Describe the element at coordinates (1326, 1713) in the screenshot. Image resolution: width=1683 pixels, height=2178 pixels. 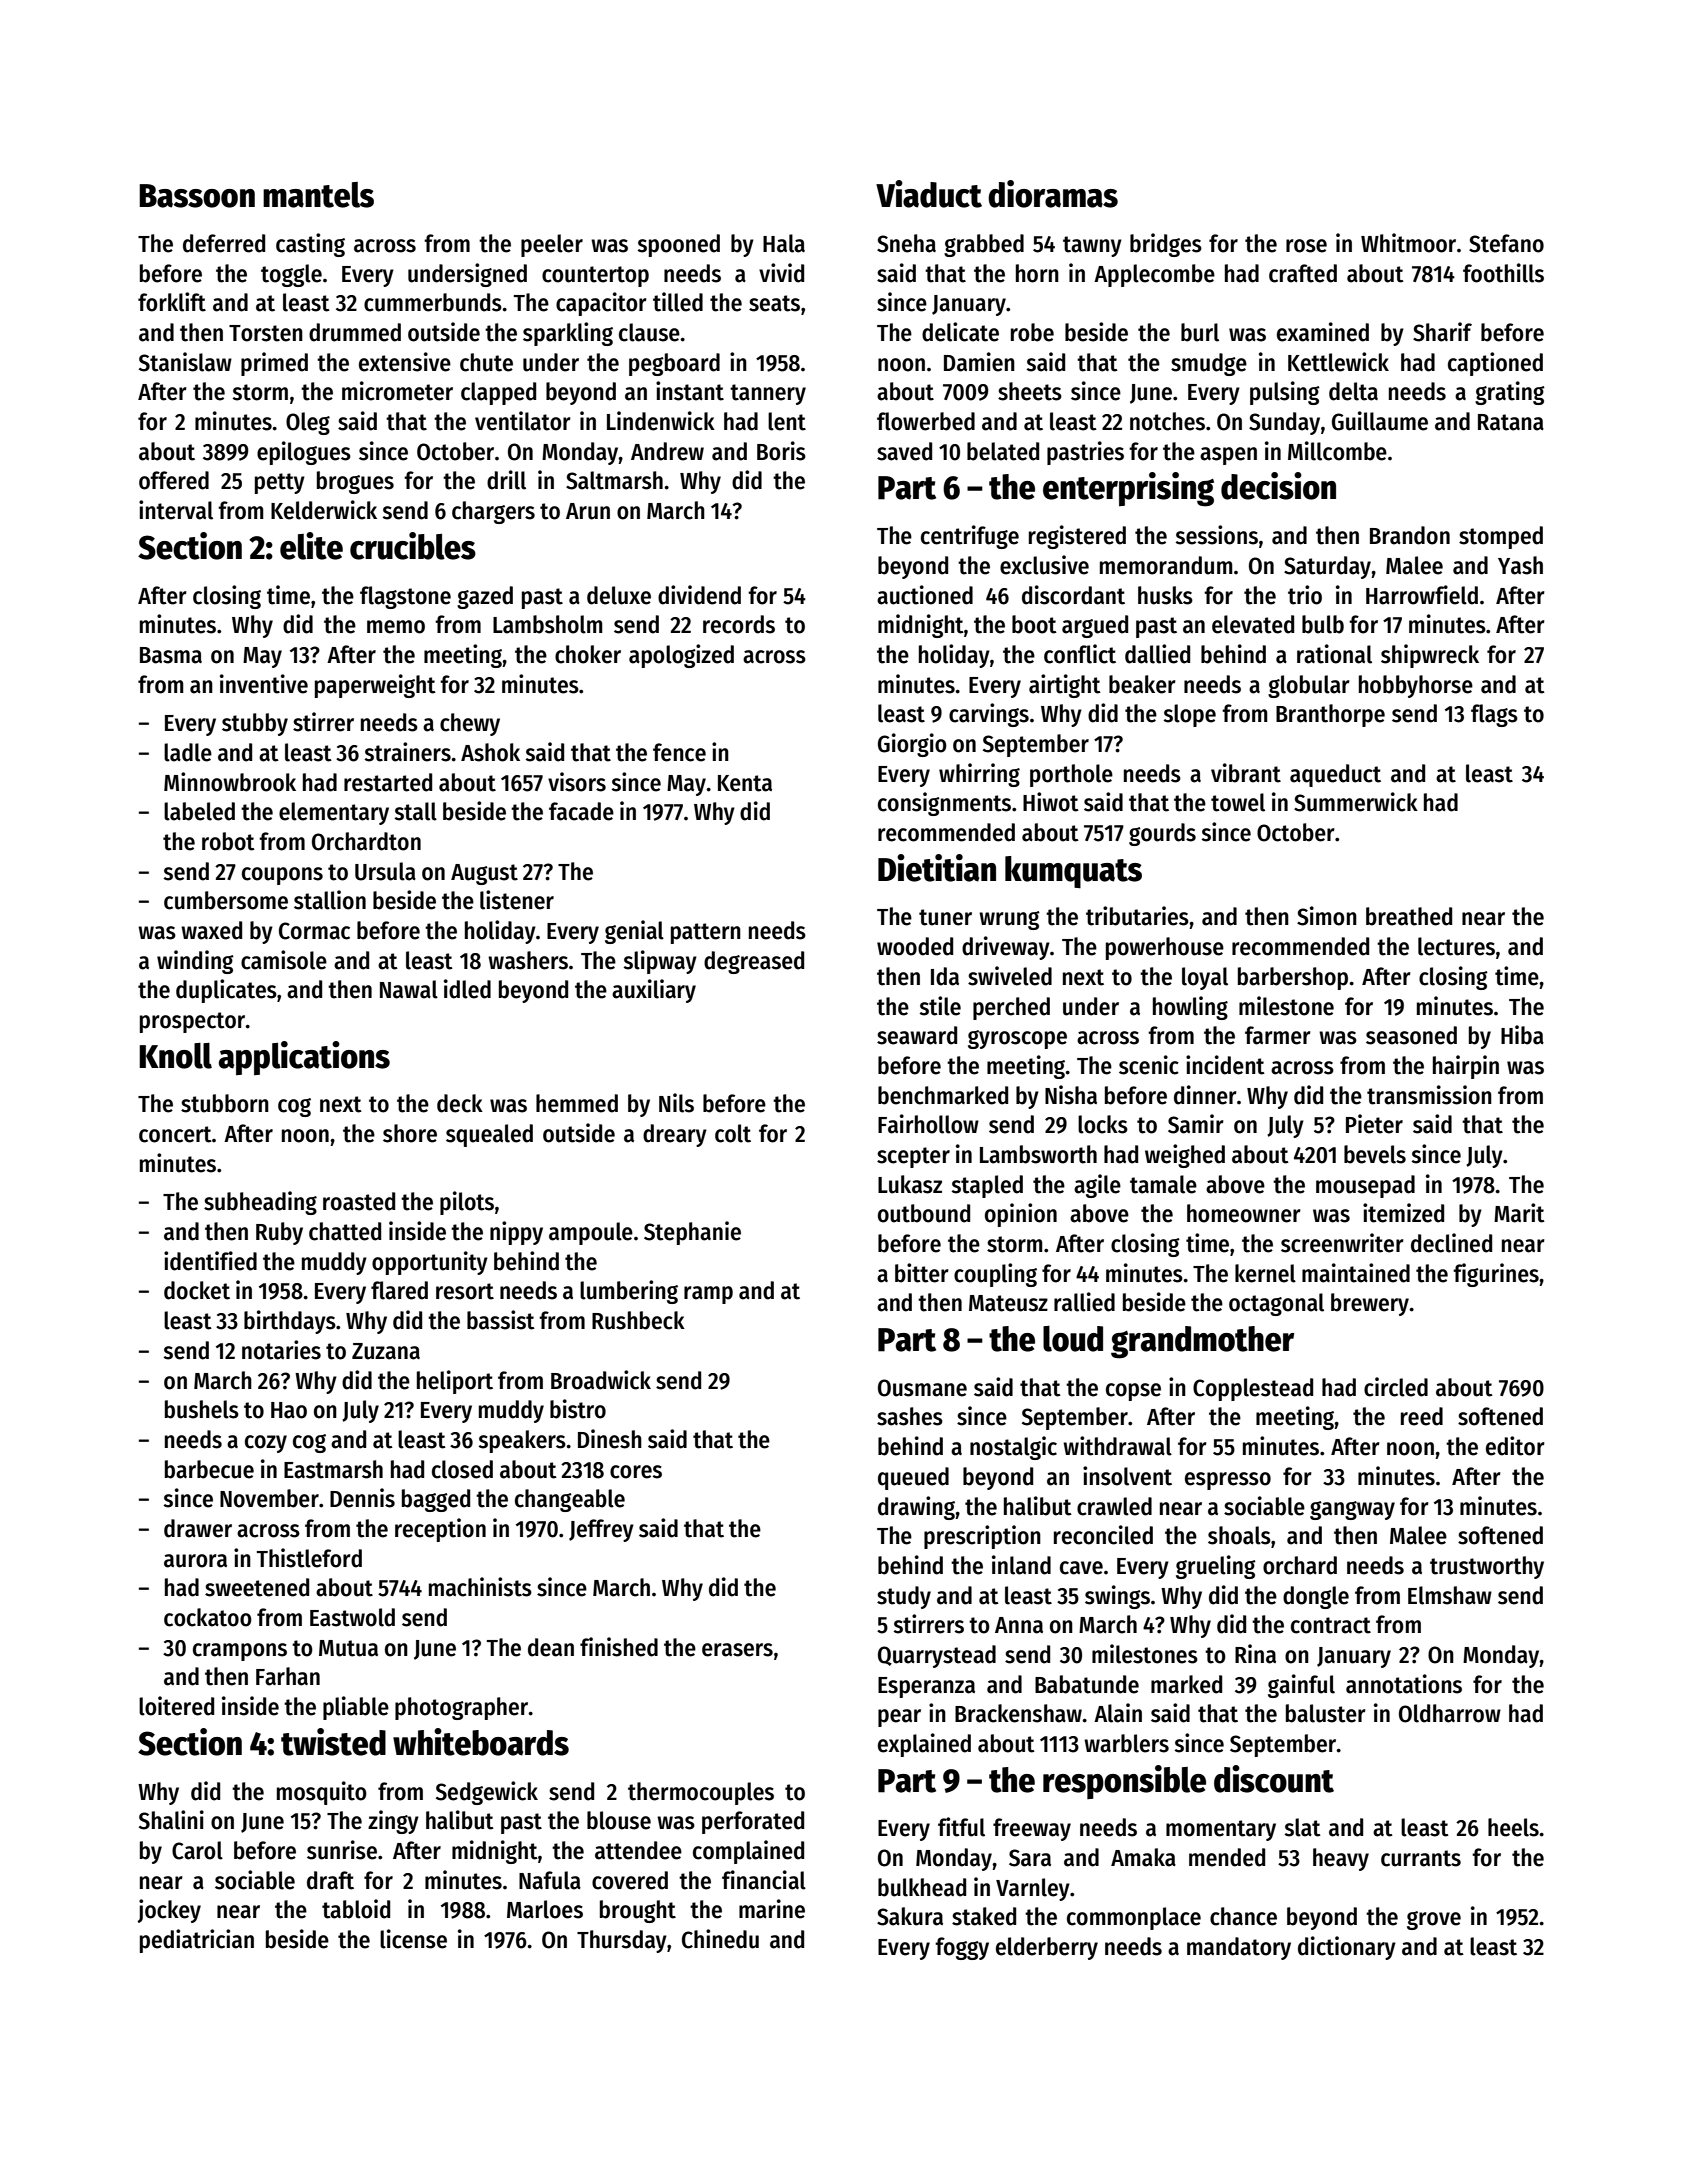
I see `baluster` at that location.
